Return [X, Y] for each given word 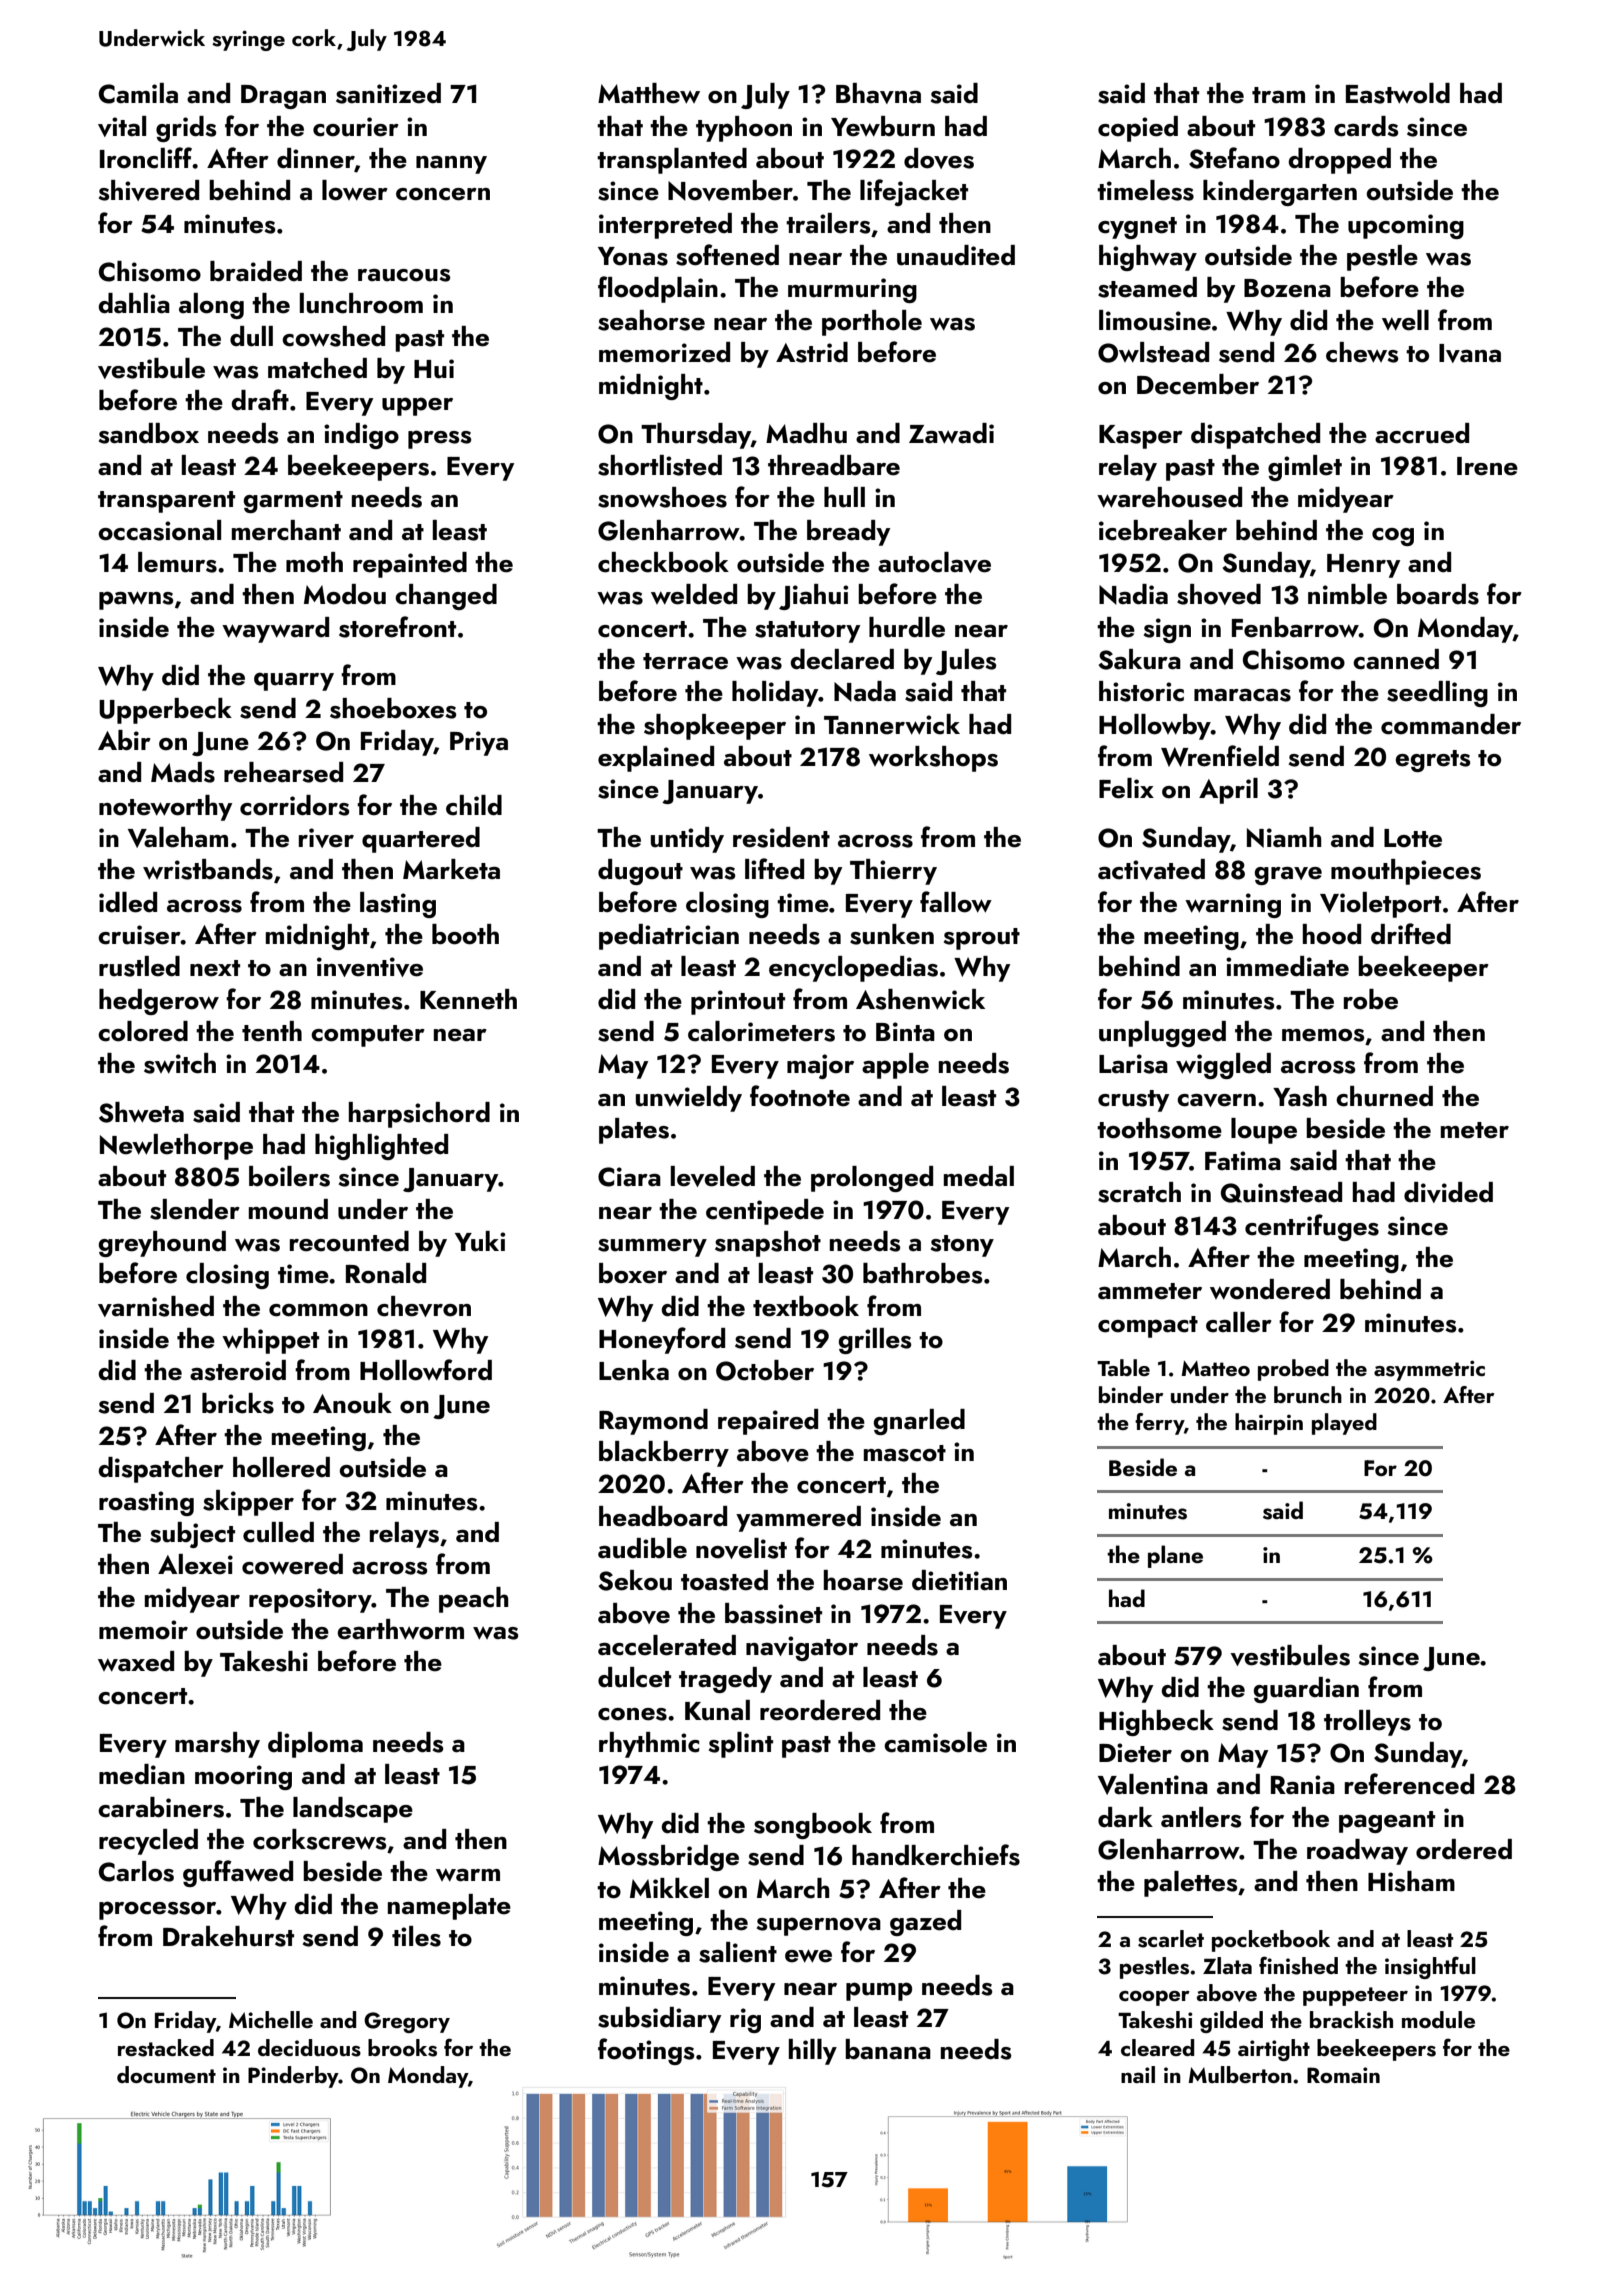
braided [256, 271]
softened [727, 255]
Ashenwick [920, 999]
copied [1138, 129]
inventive [370, 967]
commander [1451, 724]
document [166, 2074]
